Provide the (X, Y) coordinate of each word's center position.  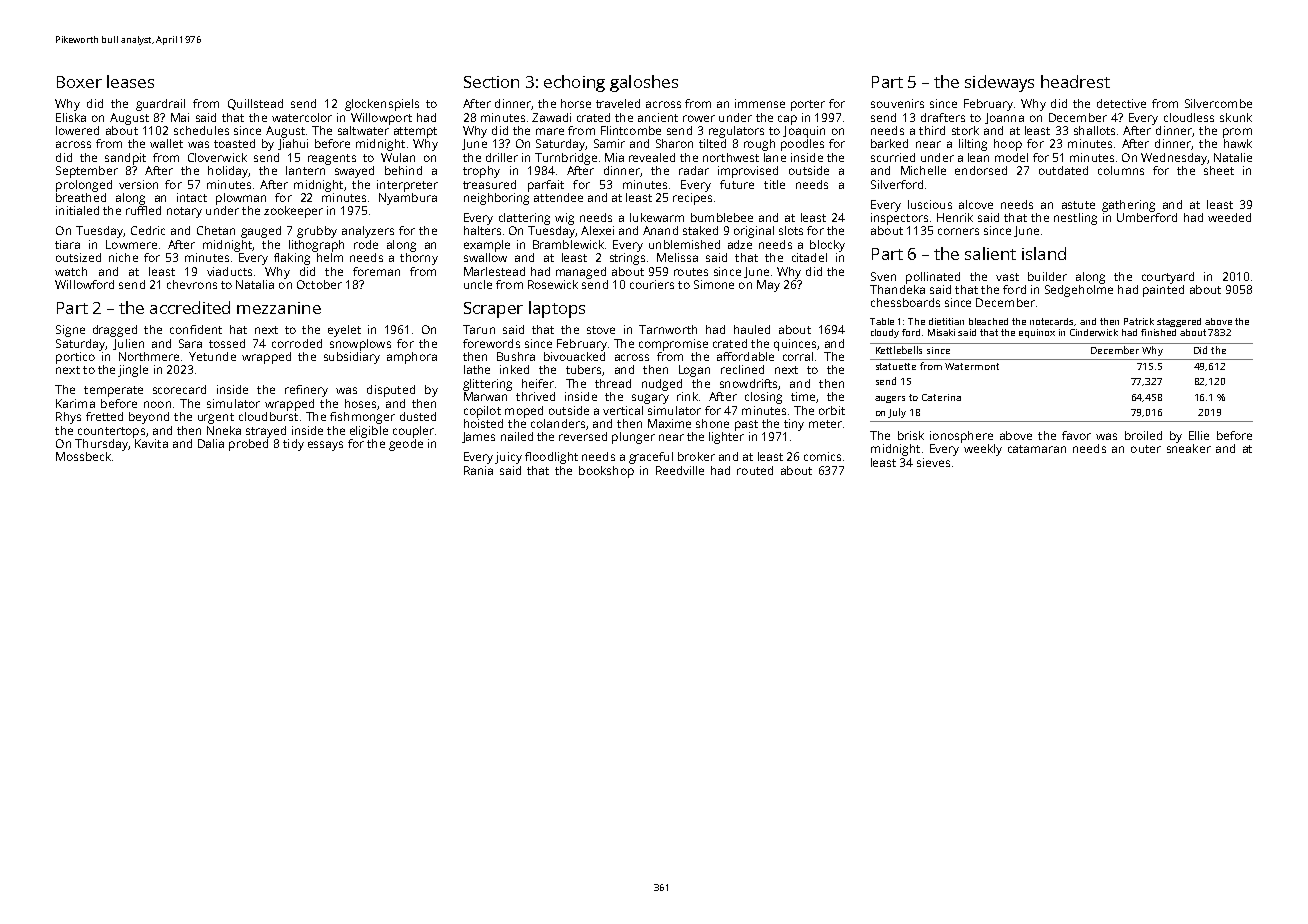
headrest (1075, 81)
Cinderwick (1094, 332)
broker (696, 456)
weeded (1229, 217)
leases (130, 81)
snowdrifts (748, 383)
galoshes (644, 83)
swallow (485, 257)
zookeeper (293, 212)
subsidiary (352, 358)
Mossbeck (83, 456)
